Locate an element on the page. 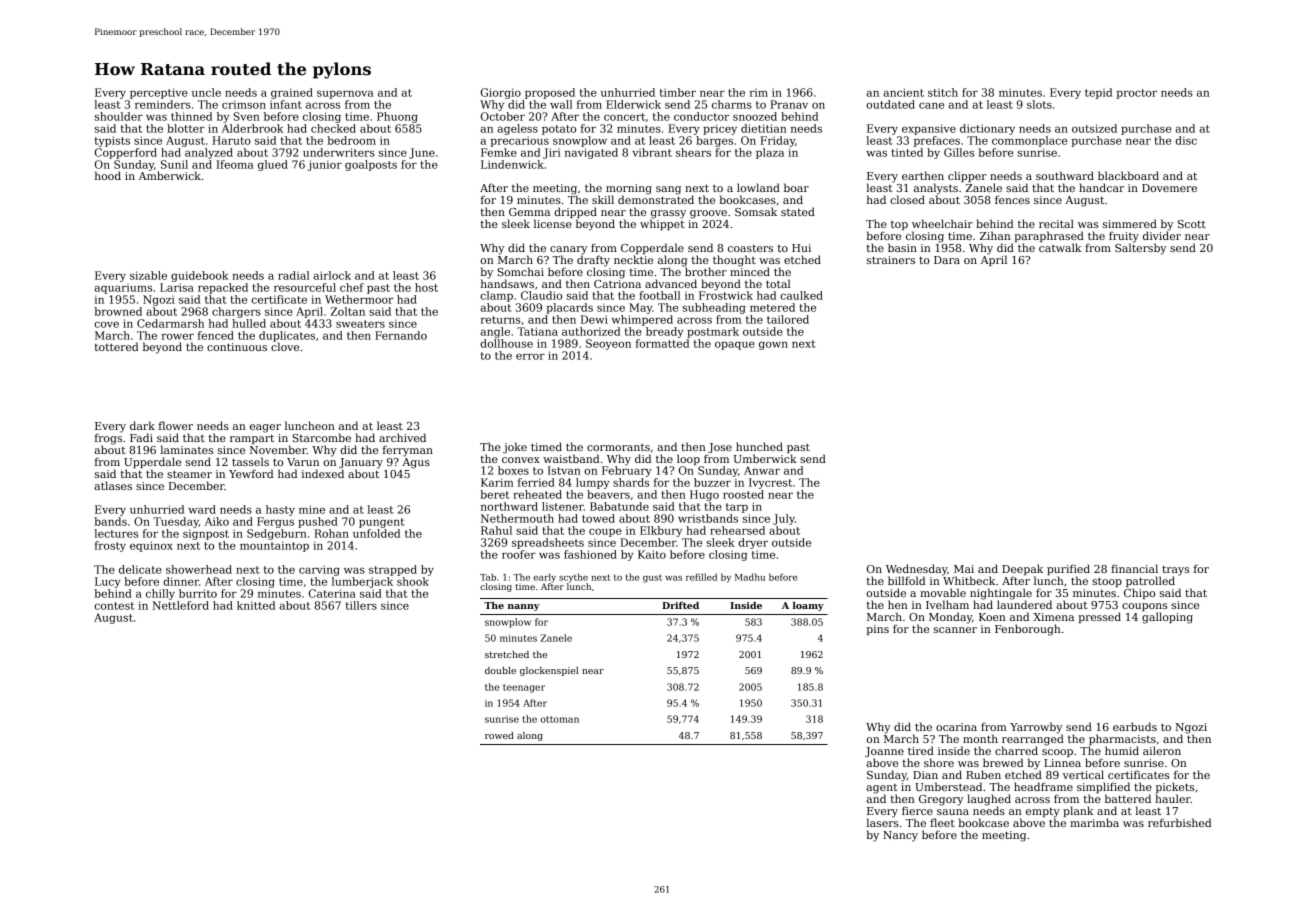 The width and height of the image is (1308, 924). ancient is located at coordinates (903, 92).
